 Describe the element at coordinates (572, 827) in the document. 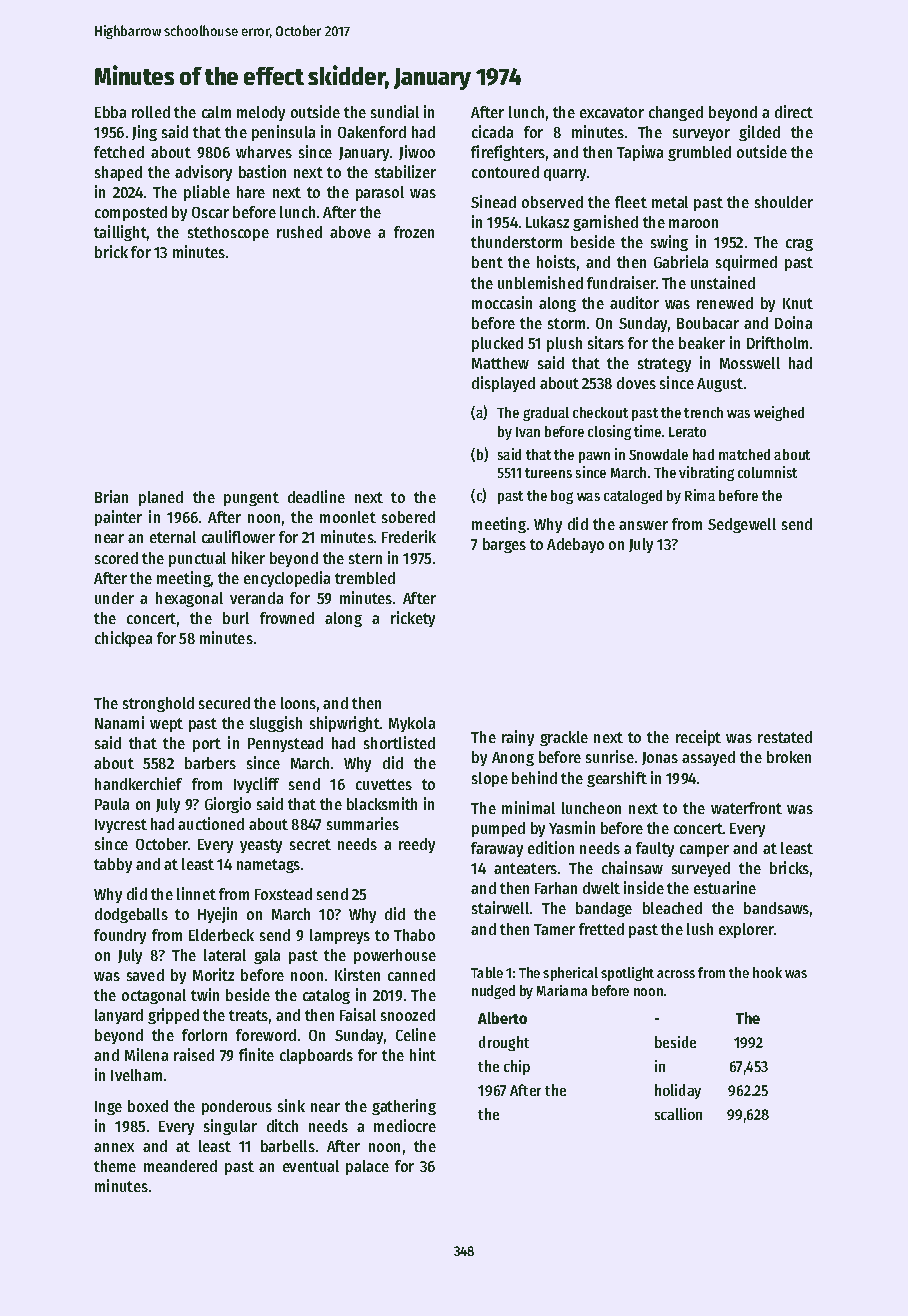

I see `Yasmin` at that location.
